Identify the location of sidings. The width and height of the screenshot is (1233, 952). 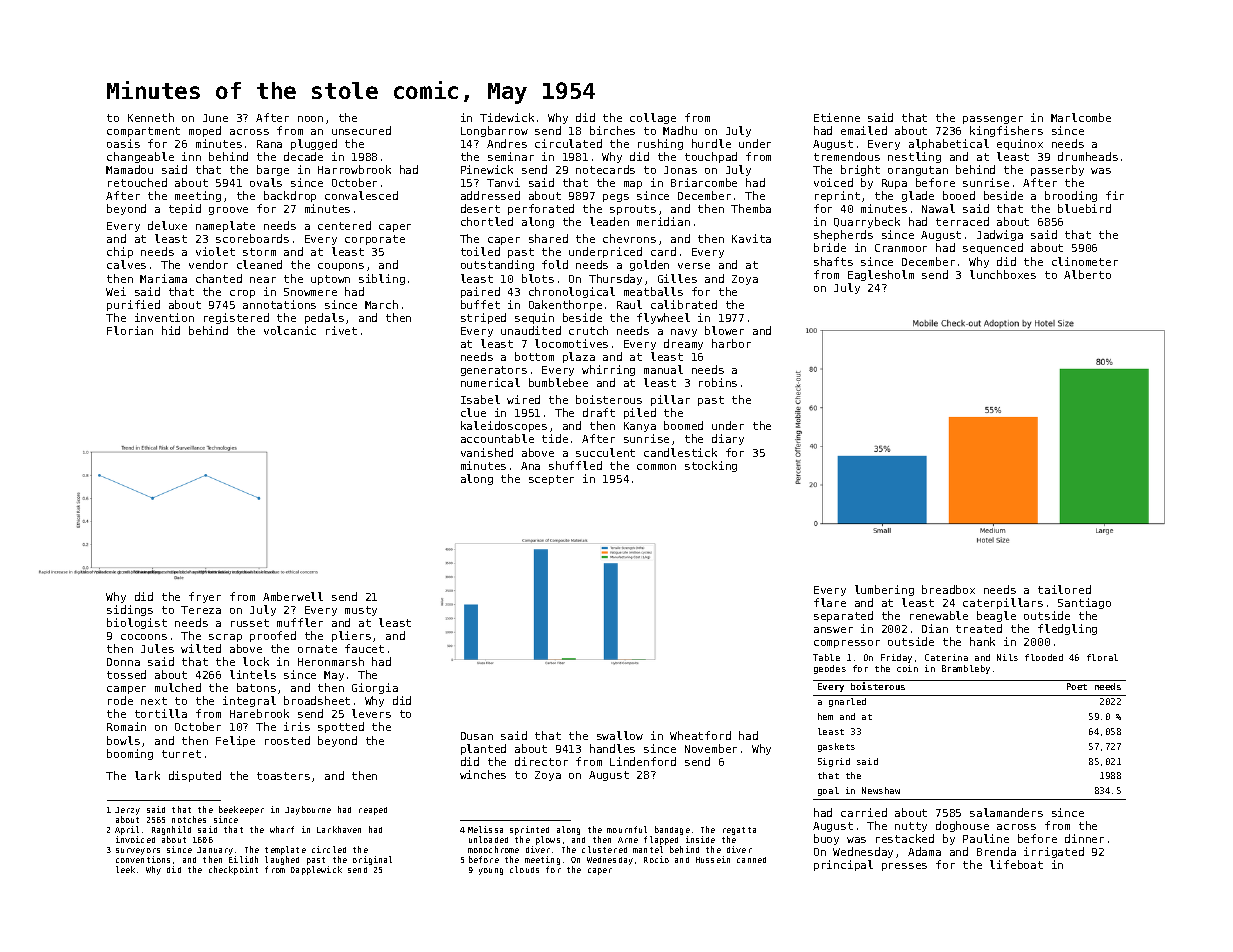
(130, 610).
